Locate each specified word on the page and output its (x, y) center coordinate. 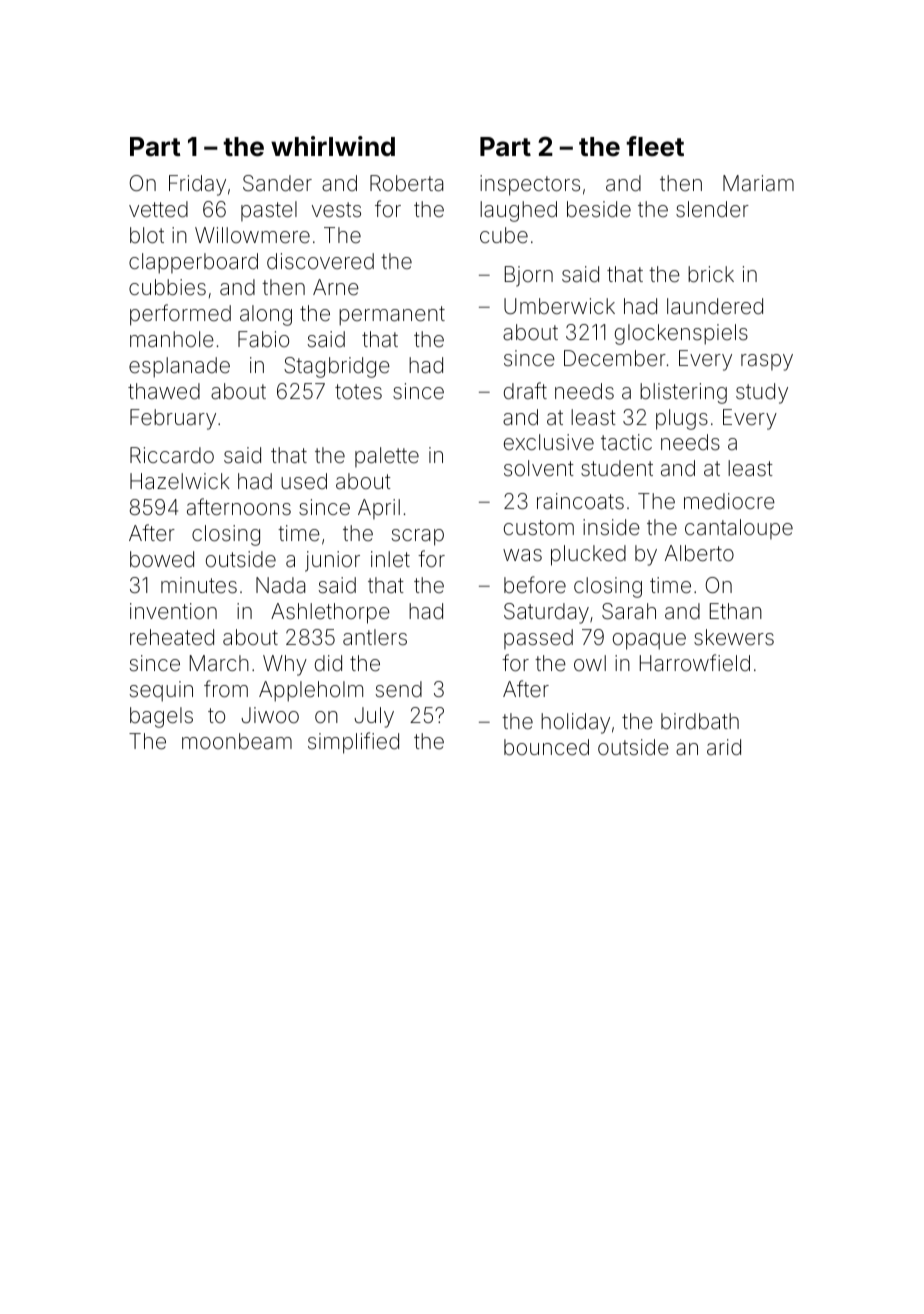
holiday (575, 723)
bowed (162, 559)
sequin (161, 691)
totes (358, 392)
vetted (158, 209)
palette (387, 457)
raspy (767, 362)
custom (539, 528)
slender (712, 209)
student (617, 468)
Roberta (406, 183)
